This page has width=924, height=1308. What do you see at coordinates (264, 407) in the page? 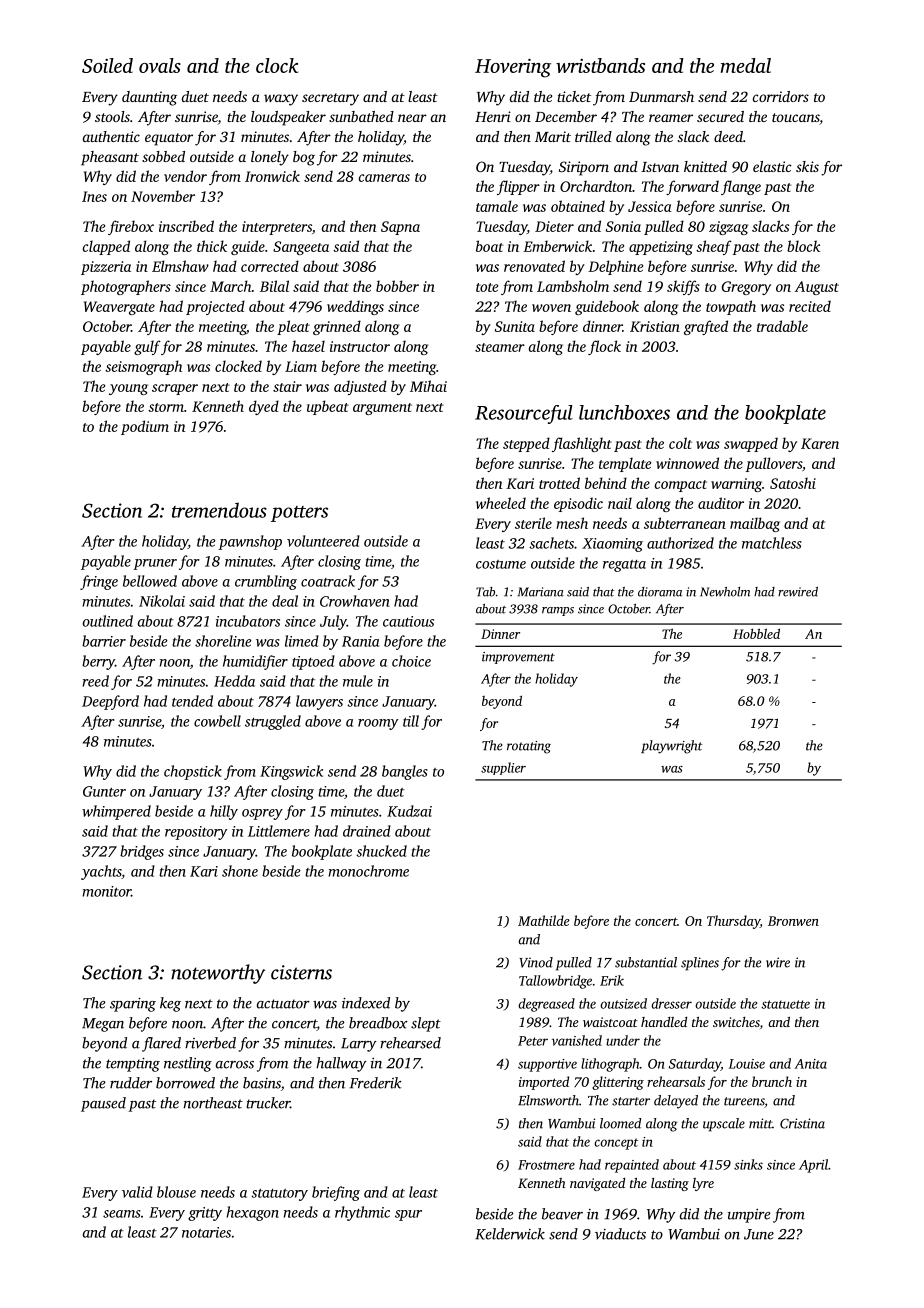
I see `dyed` at bounding box center [264, 407].
